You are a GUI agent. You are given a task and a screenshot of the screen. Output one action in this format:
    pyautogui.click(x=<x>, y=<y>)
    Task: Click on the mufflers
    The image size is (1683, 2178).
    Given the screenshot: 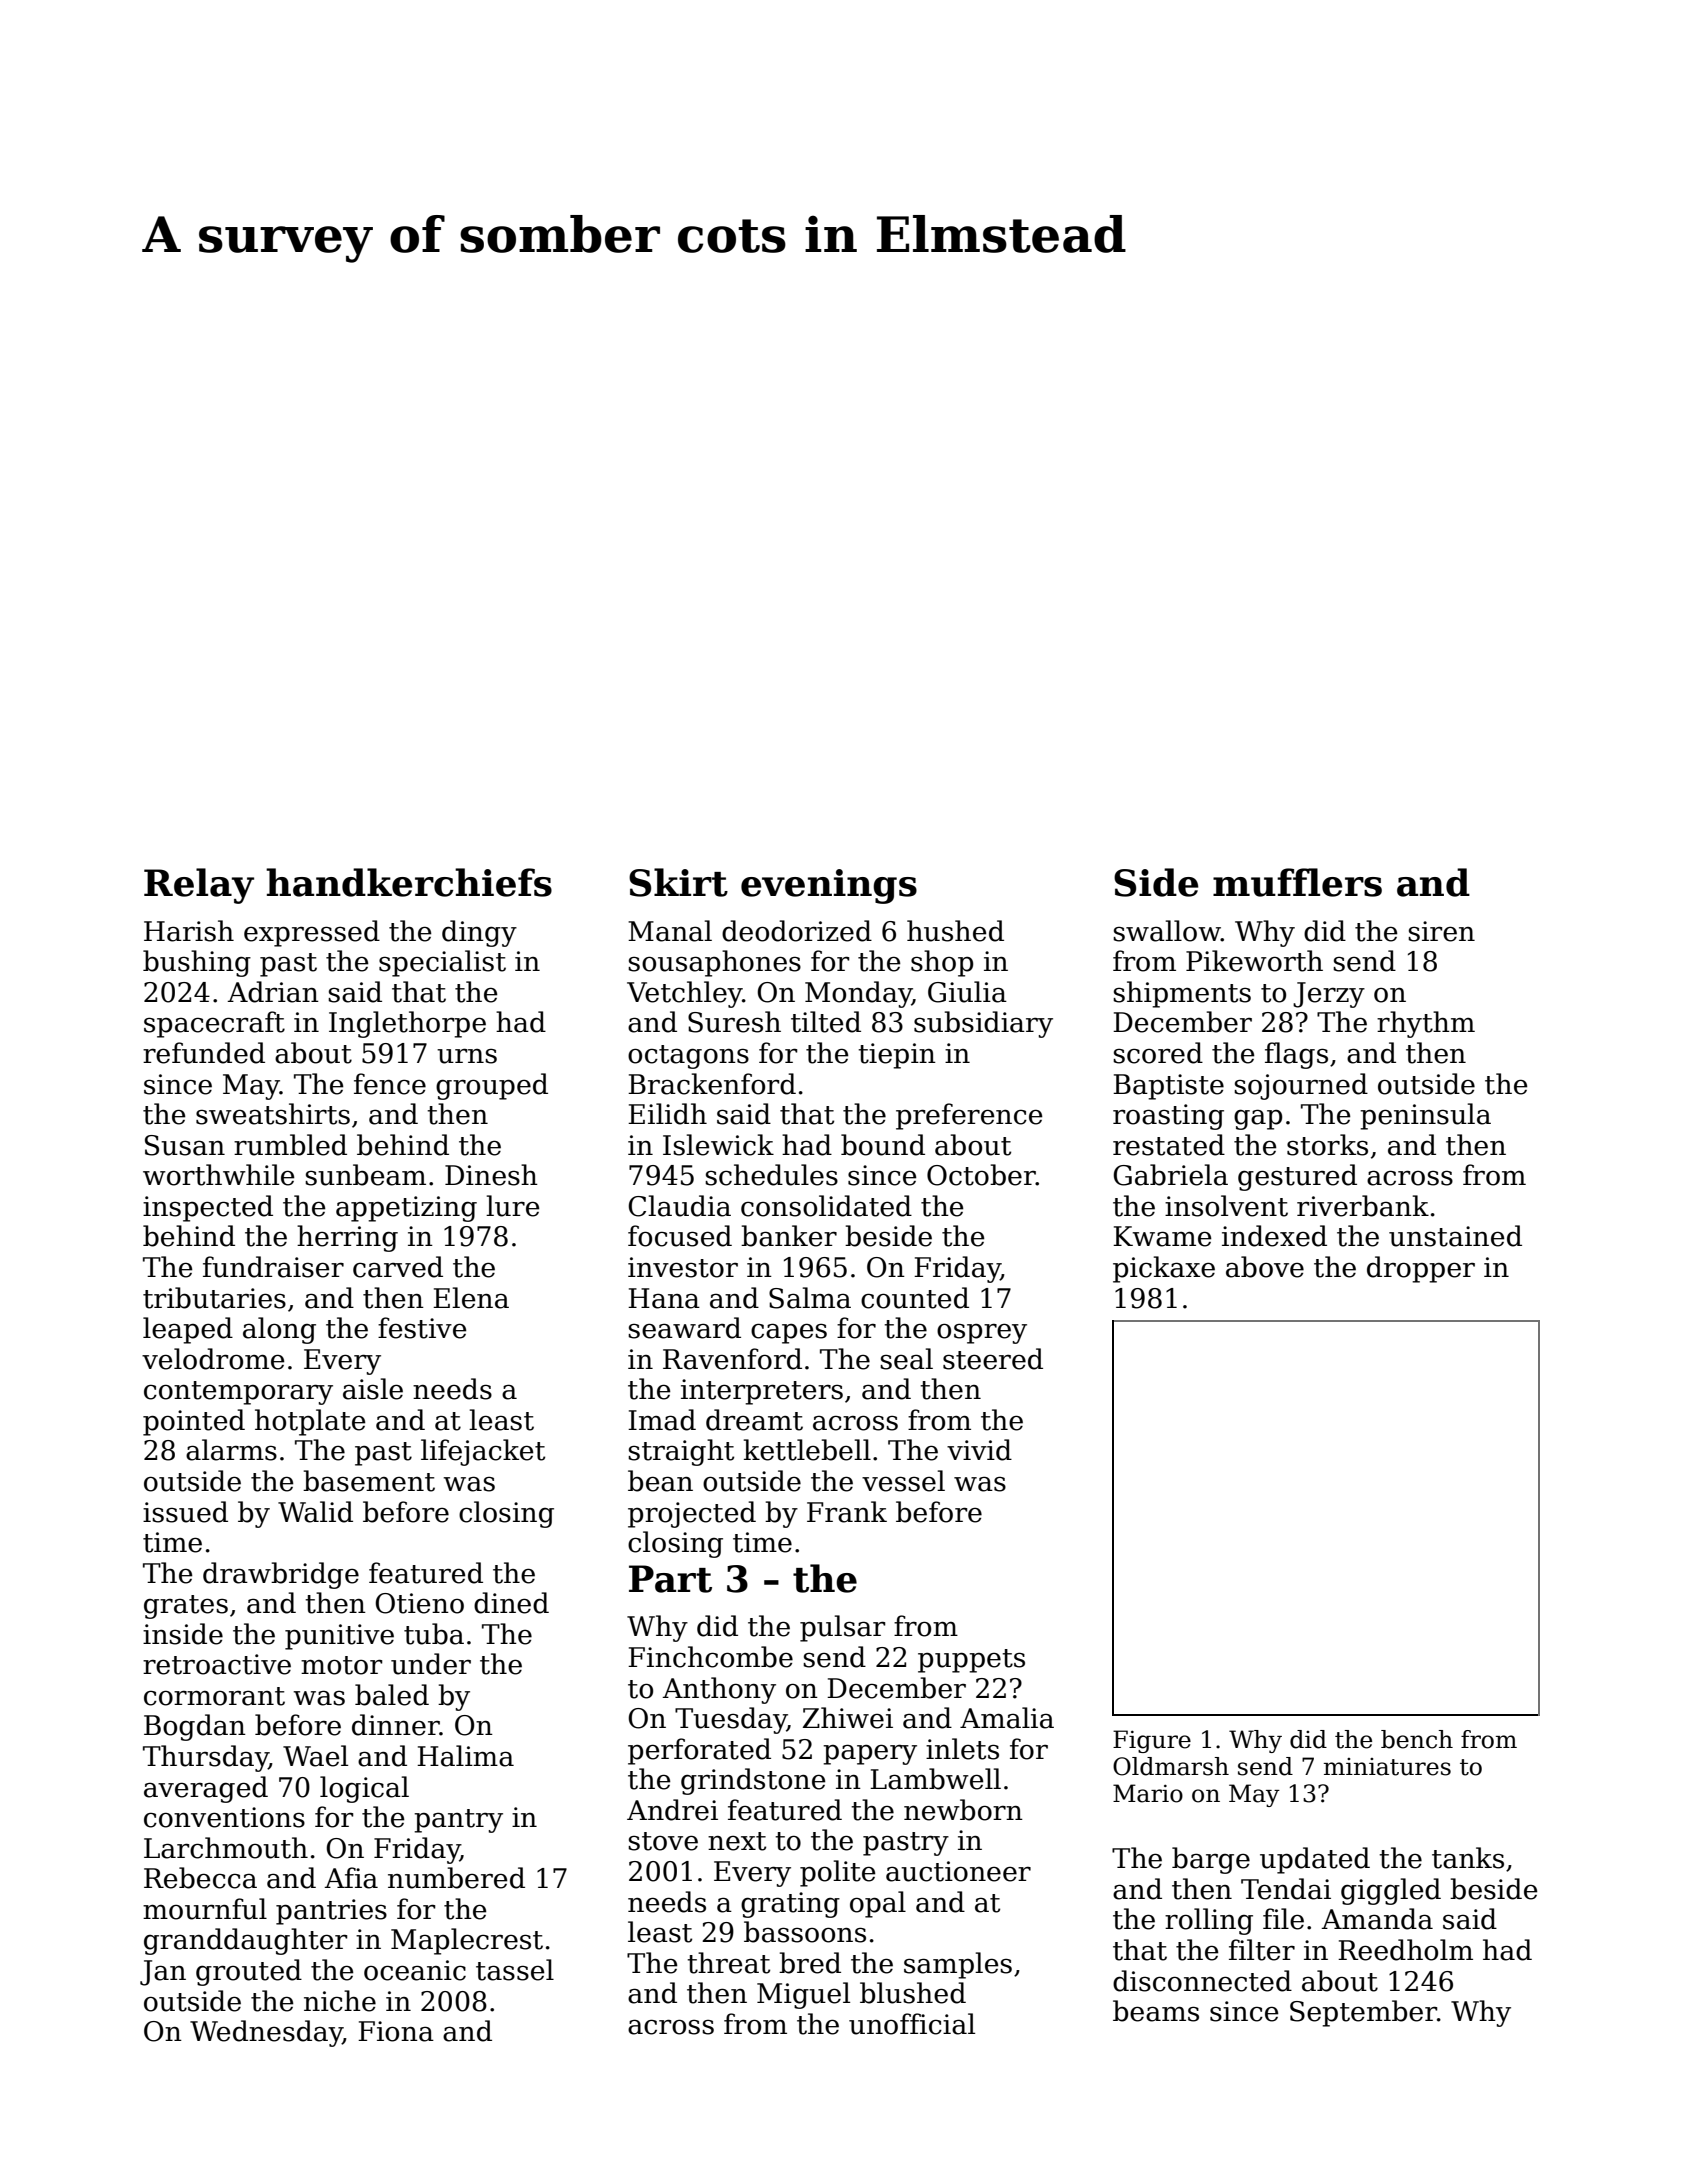 What is the action you would take?
    pyautogui.click(x=1297, y=882)
